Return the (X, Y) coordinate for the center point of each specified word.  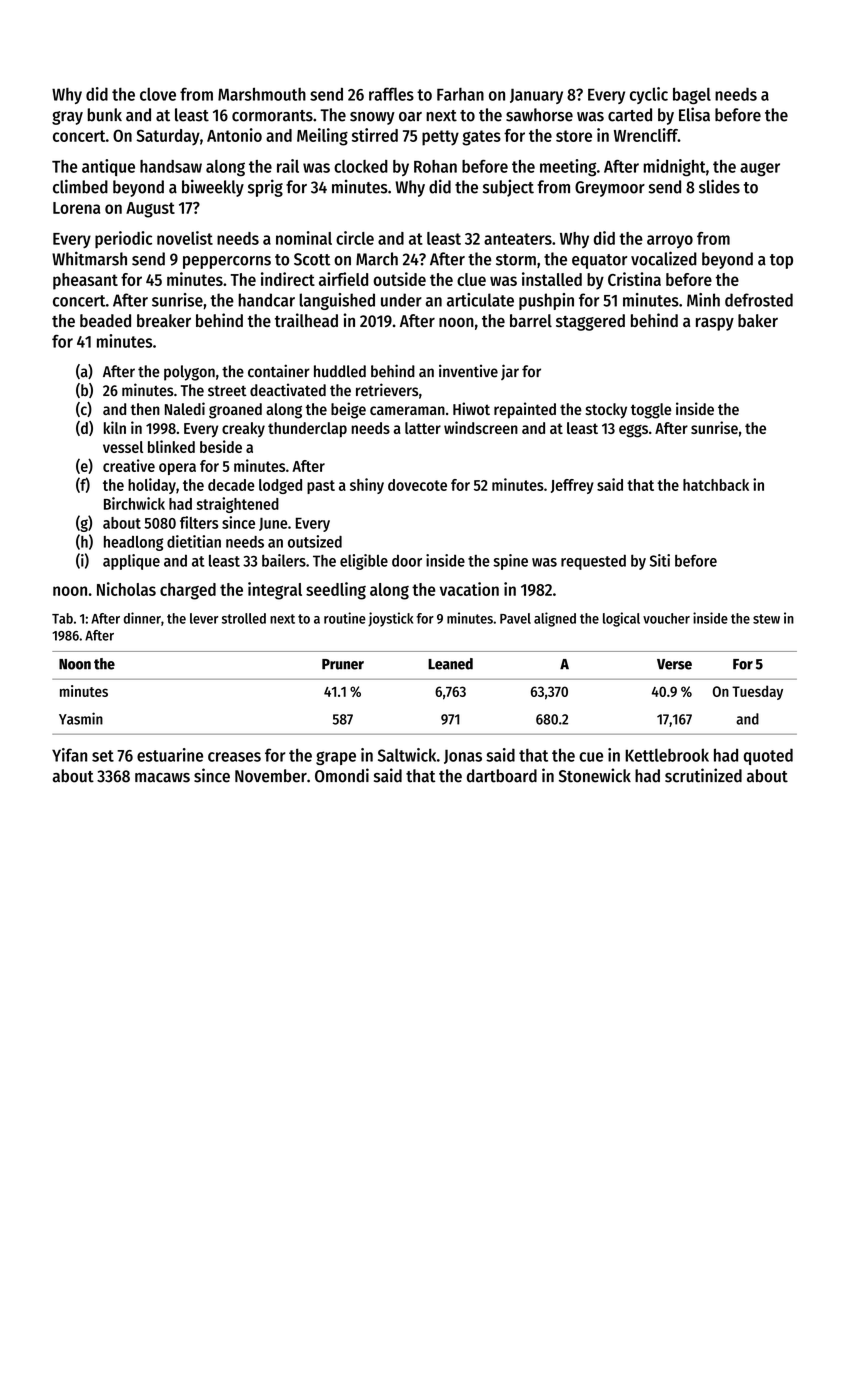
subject (508, 188)
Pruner (343, 664)
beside (221, 446)
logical (621, 619)
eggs (633, 431)
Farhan (460, 94)
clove (158, 94)
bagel (692, 96)
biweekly (213, 188)
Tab (62, 618)
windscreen (481, 427)
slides (719, 186)
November (271, 776)
